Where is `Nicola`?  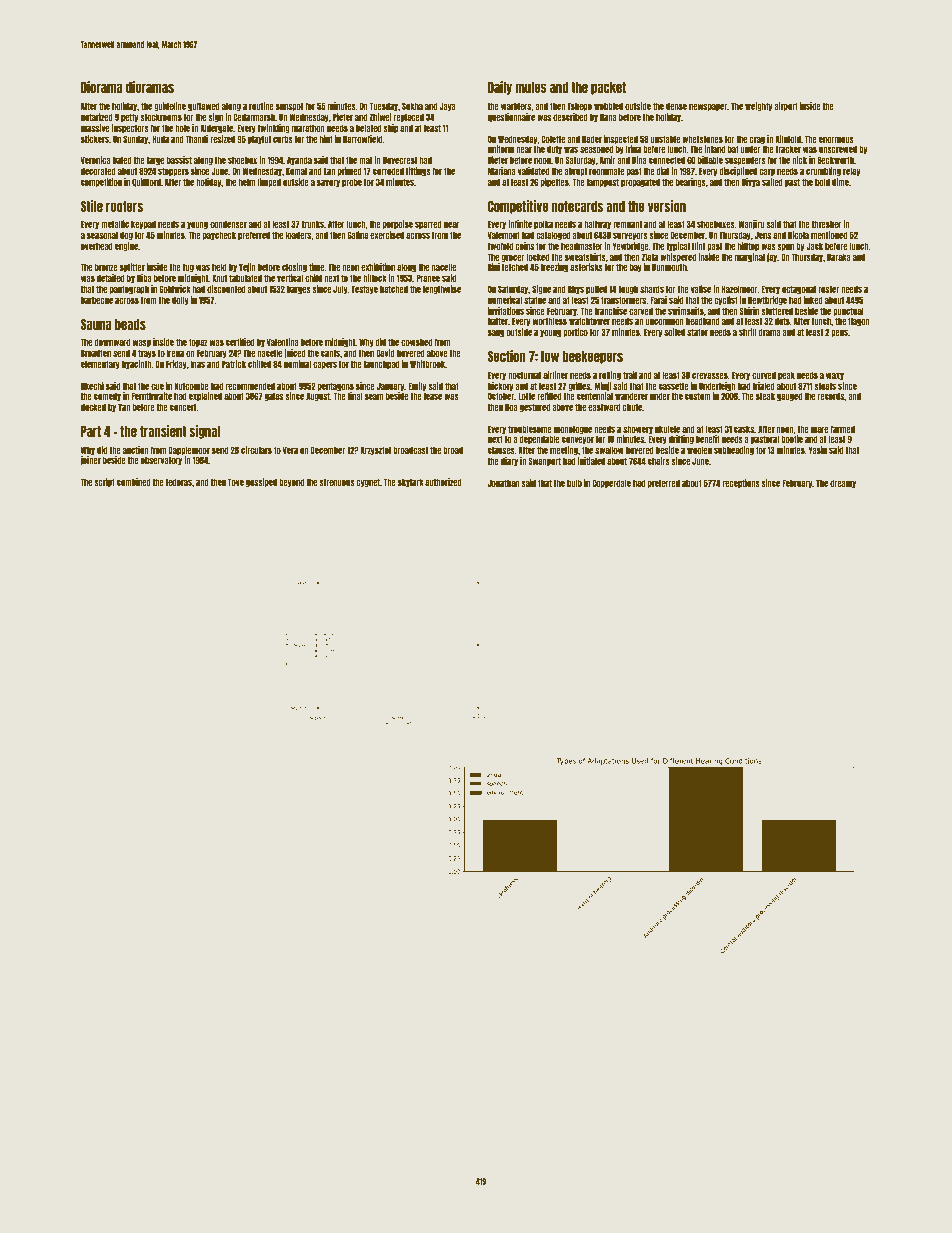 Nicola is located at coordinates (798, 235).
